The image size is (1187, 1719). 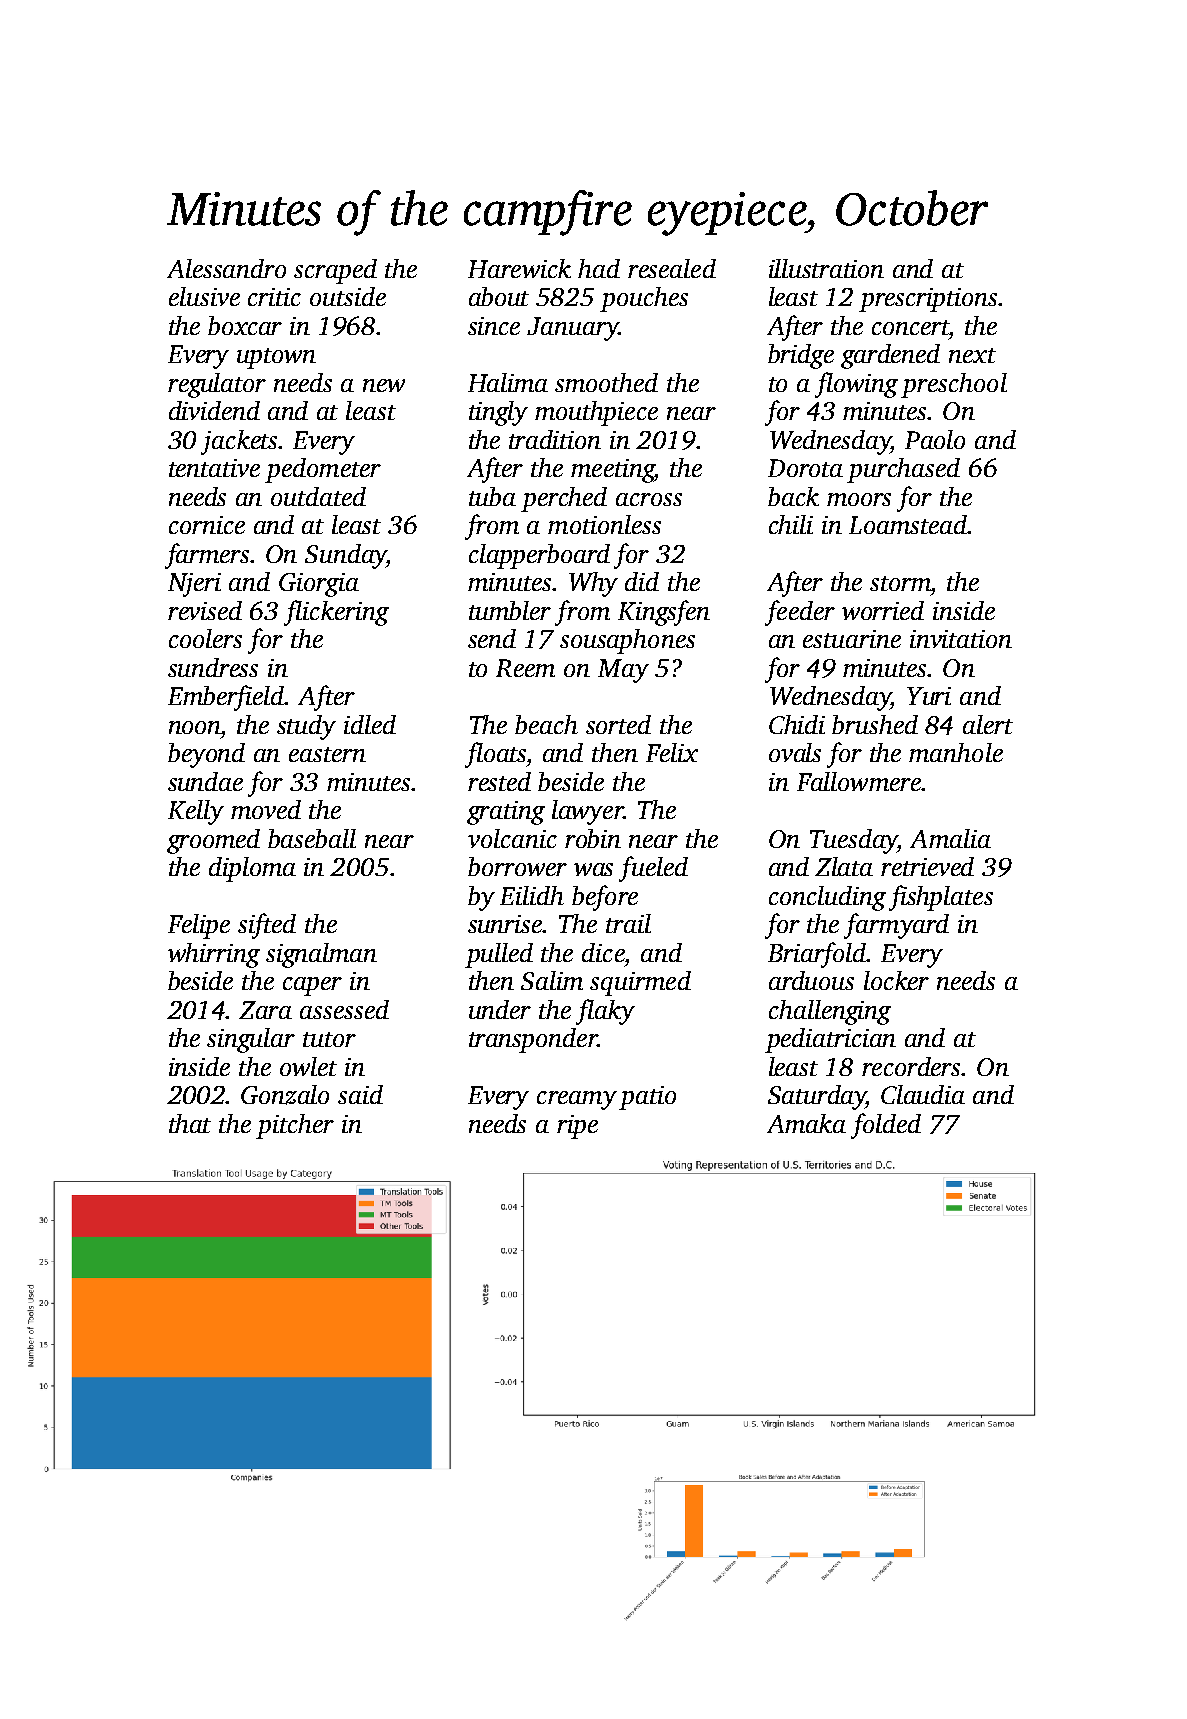 What do you see at coordinates (251, 1040) in the screenshot?
I see `singular` at bounding box center [251, 1040].
